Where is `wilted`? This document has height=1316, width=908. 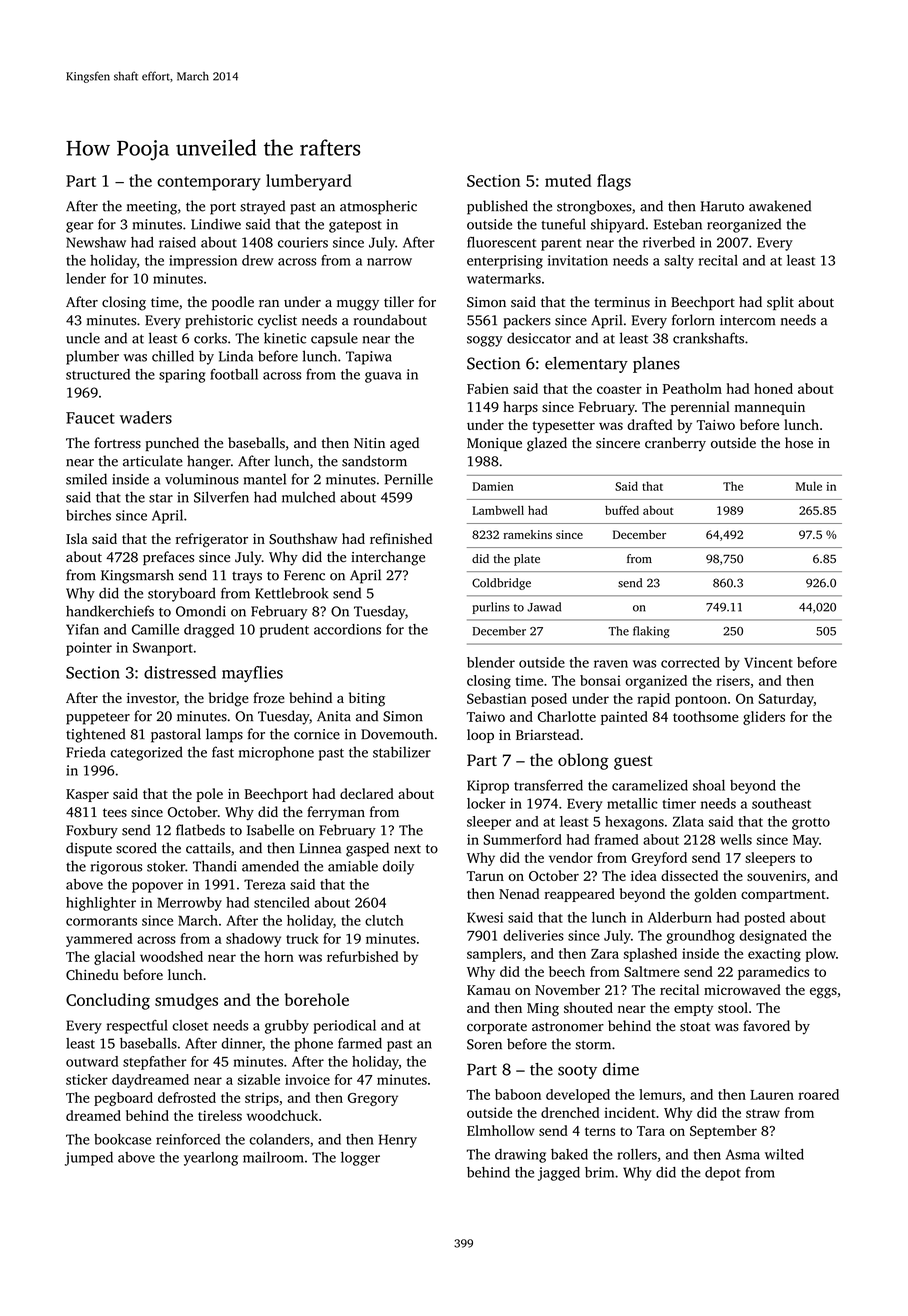
wilted is located at coordinates (784, 1154).
